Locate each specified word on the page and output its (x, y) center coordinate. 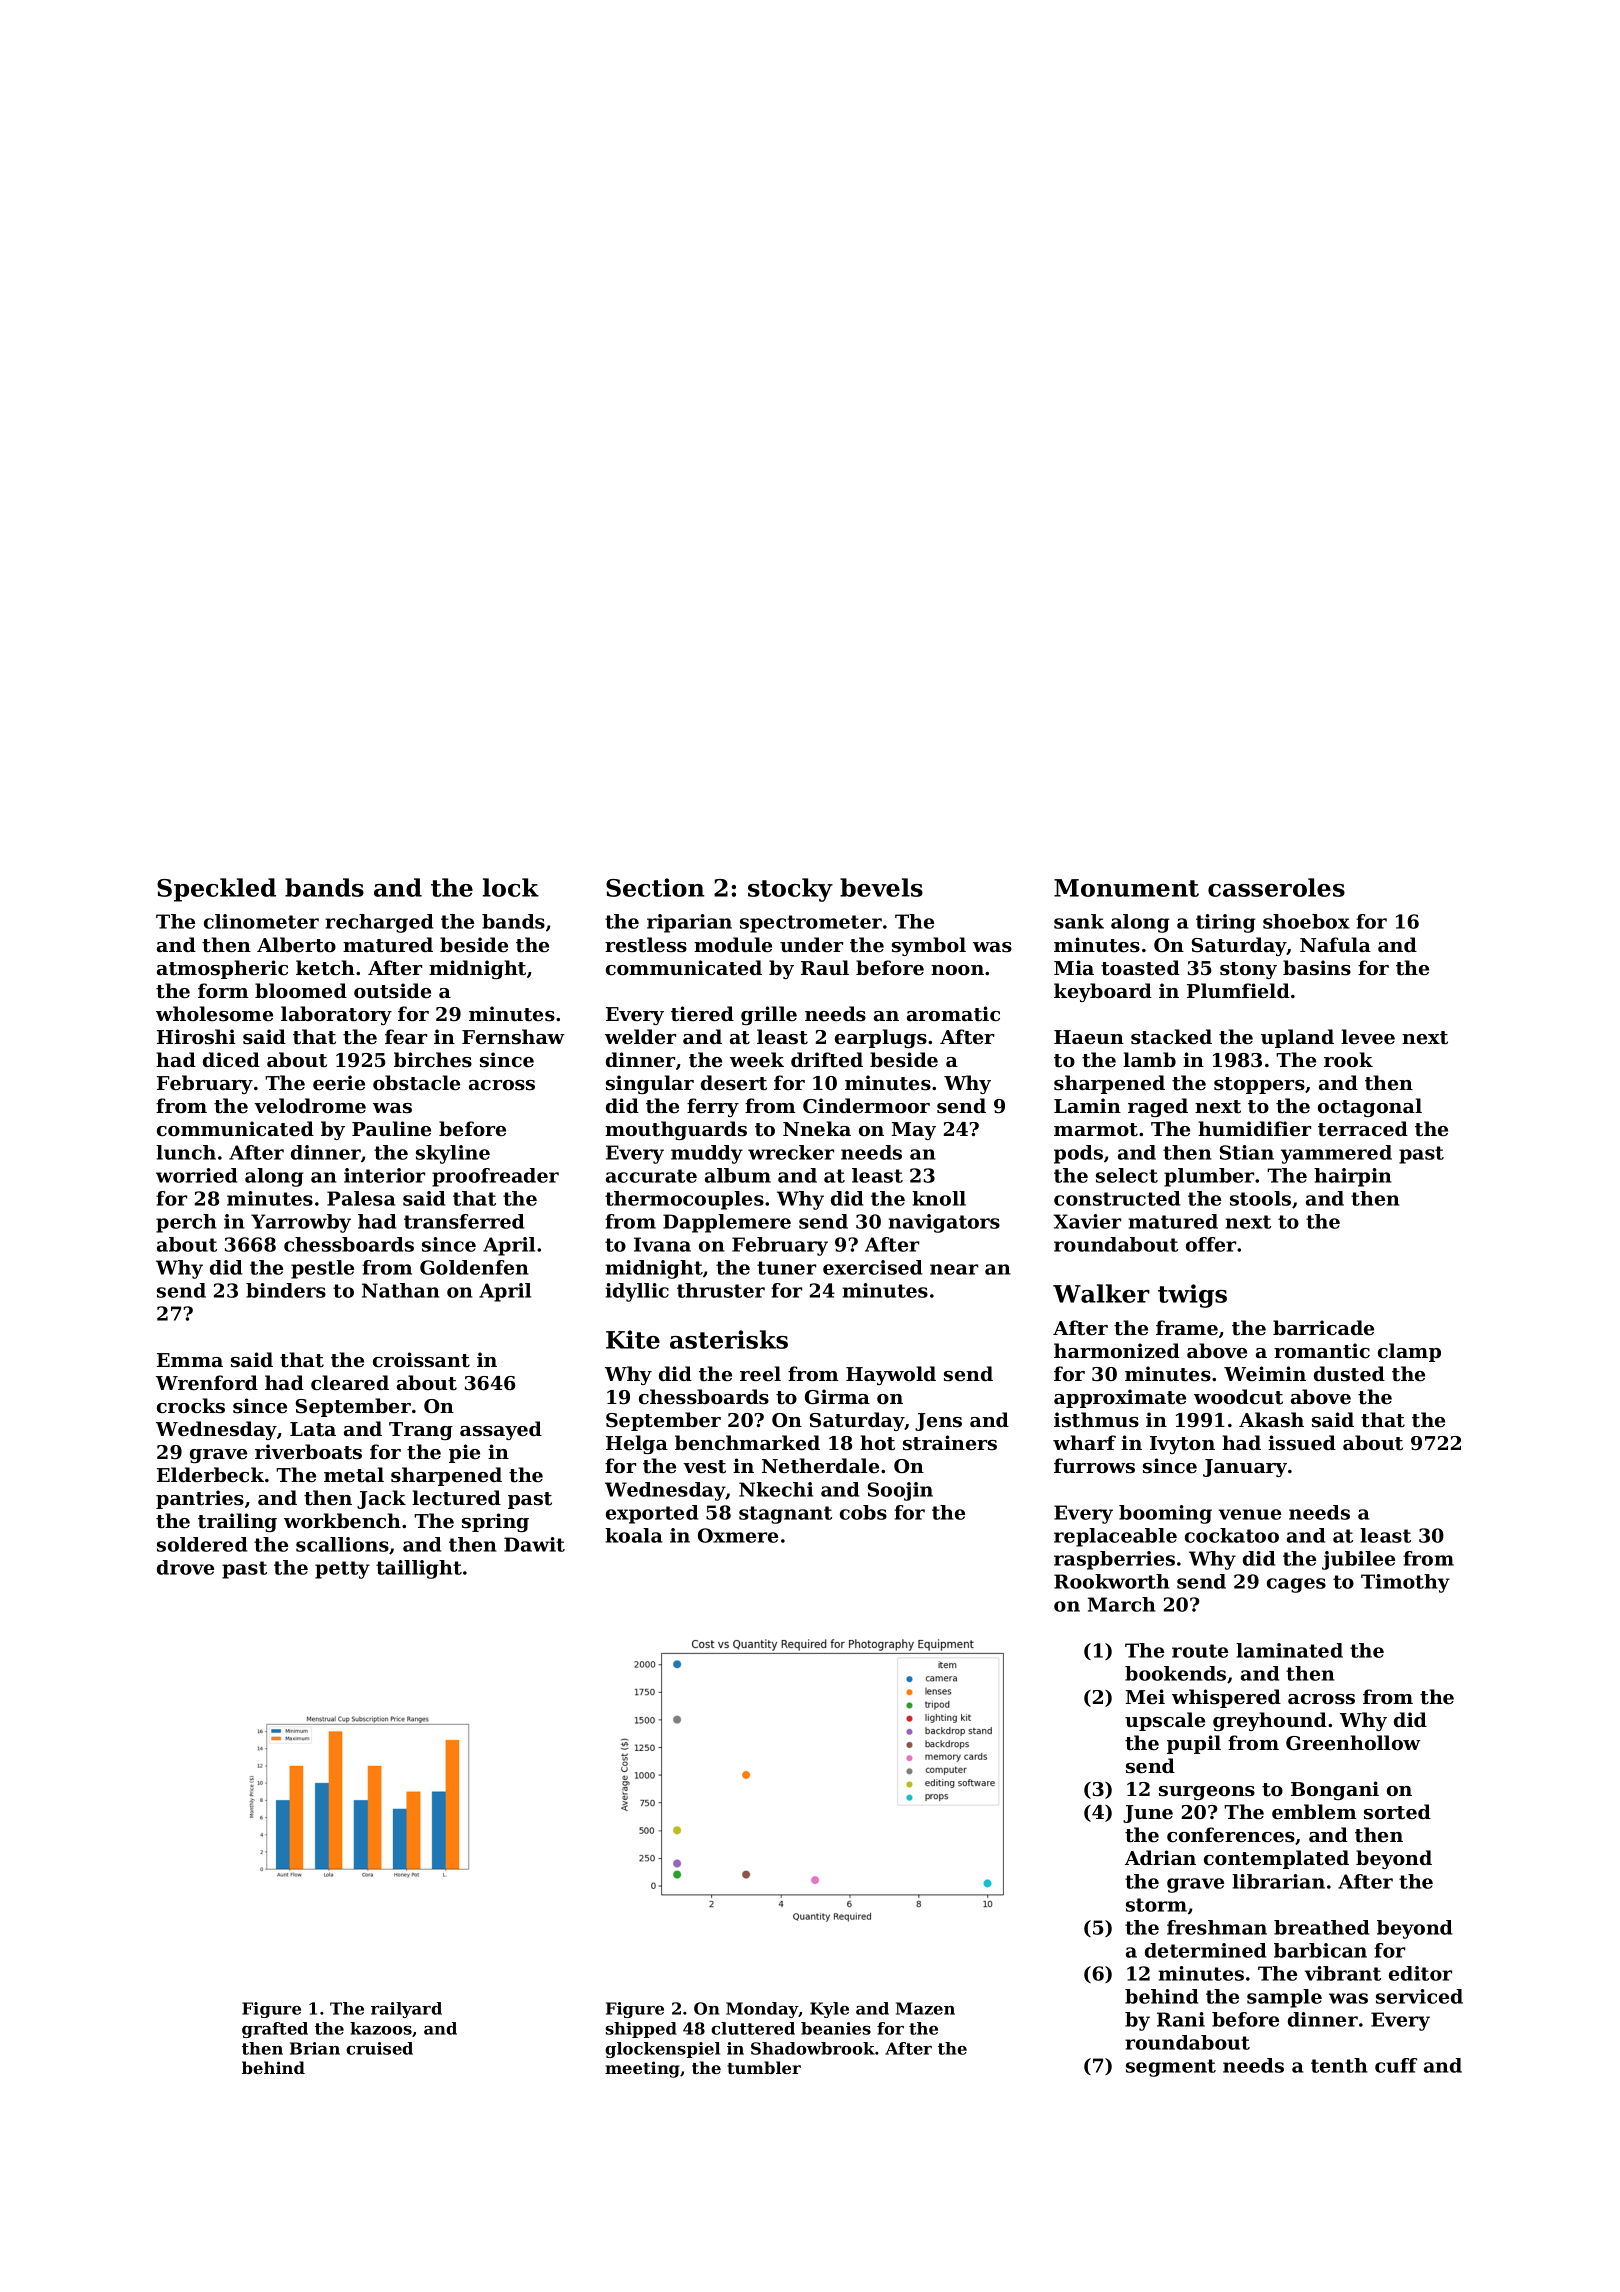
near (954, 1269)
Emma (190, 1360)
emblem (1314, 1812)
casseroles (1276, 887)
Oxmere (738, 1535)
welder (640, 1037)
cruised (379, 2048)
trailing (237, 1522)
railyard (406, 2010)
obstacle (416, 1083)
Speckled (216, 890)
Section (655, 887)
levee (1368, 1037)
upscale (1165, 1721)
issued (1302, 1443)
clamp (1409, 1352)
